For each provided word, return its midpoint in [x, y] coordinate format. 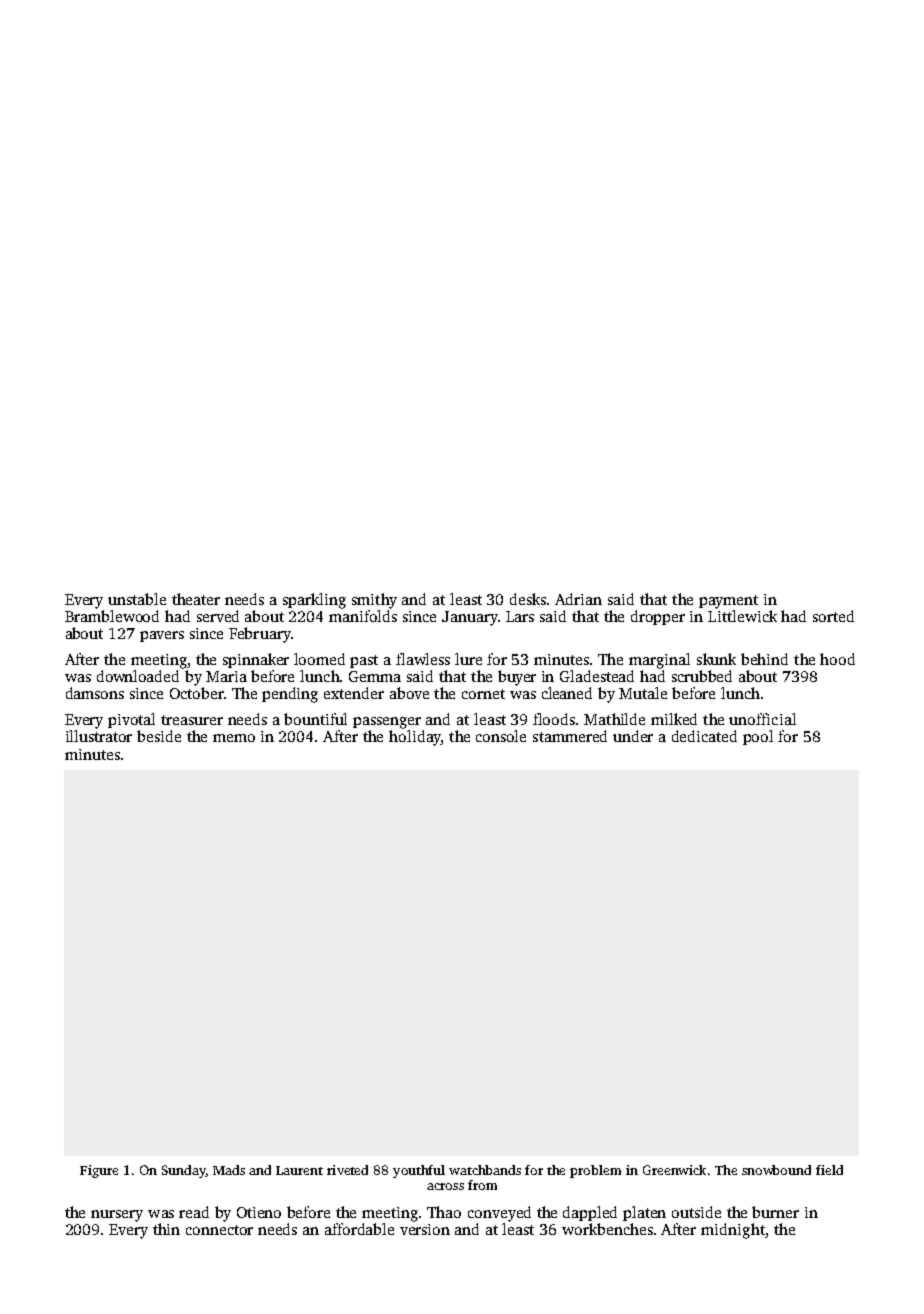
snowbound [776, 1170]
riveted [347, 1170]
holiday [415, 738]
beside [159, 736]
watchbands [485, 1170]
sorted [833, 616]
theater [196, 599]
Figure [99, 1171]
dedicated [704, 736]
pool [758, 737]
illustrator [99, 736]
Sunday [184, 1171]
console [501, 736]
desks [528, 599]
